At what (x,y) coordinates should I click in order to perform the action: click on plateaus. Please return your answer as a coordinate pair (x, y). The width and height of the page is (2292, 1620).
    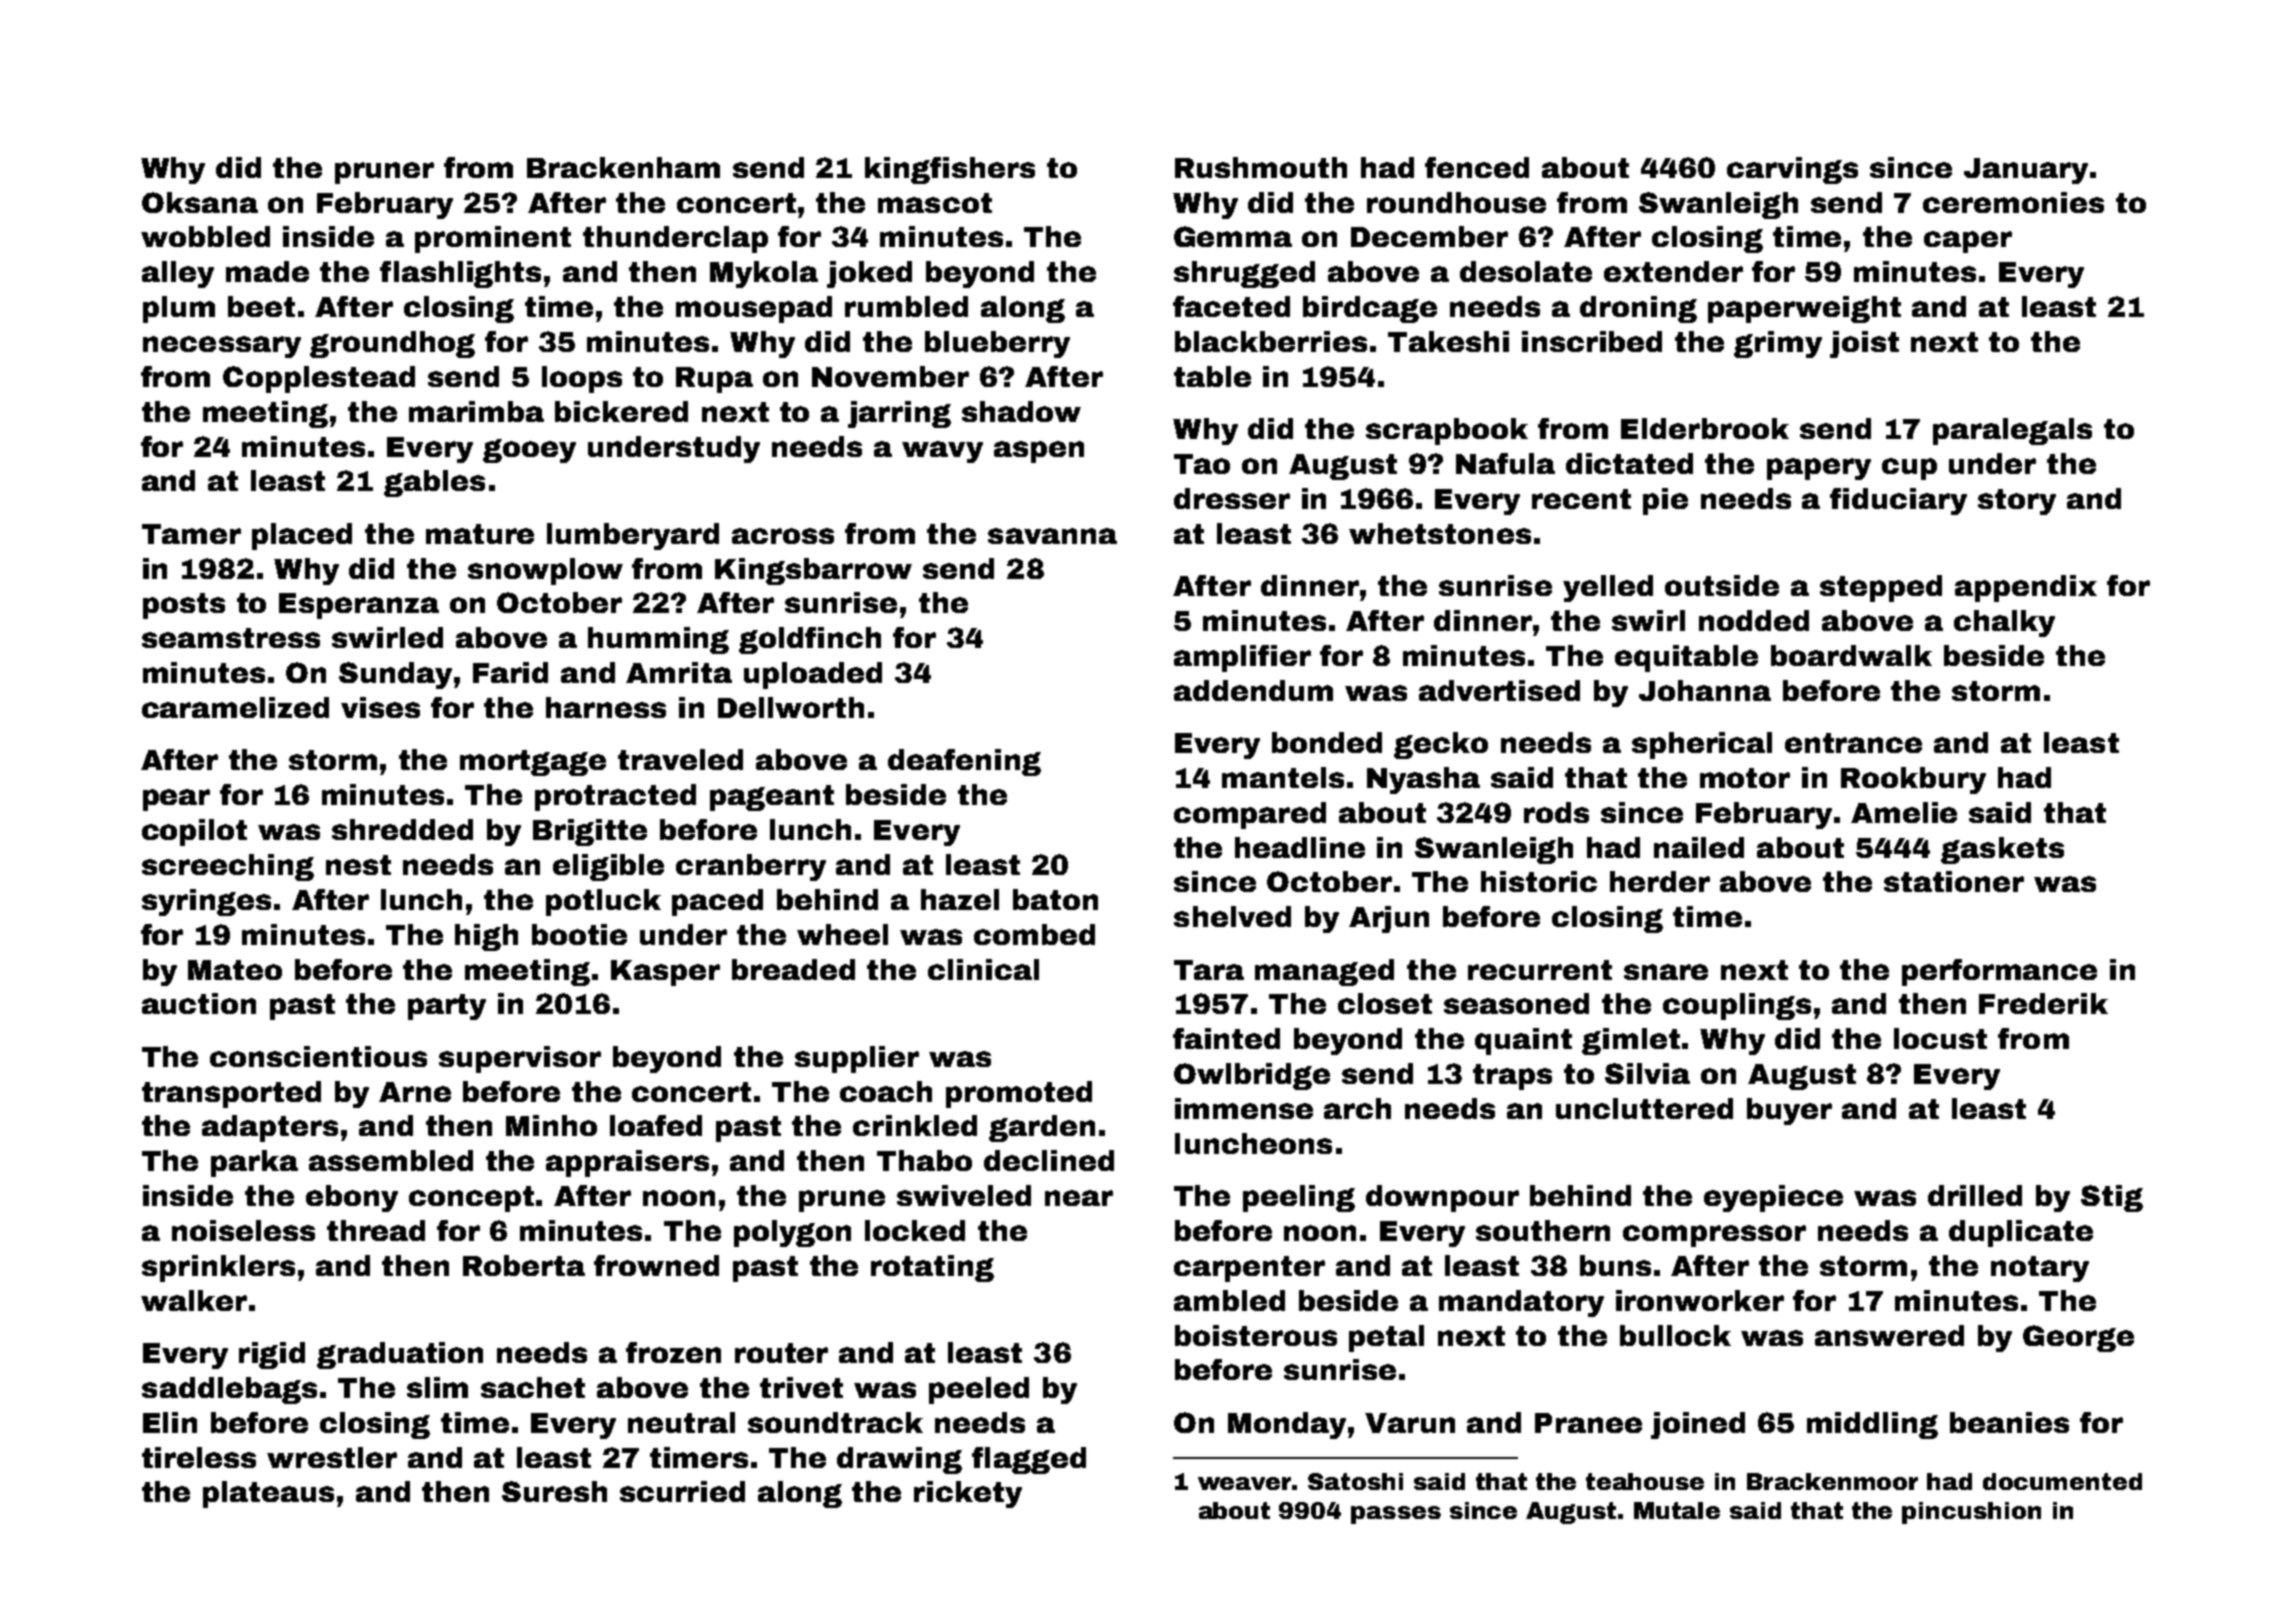
    Looking at the image, I should click on (268, 1494).
